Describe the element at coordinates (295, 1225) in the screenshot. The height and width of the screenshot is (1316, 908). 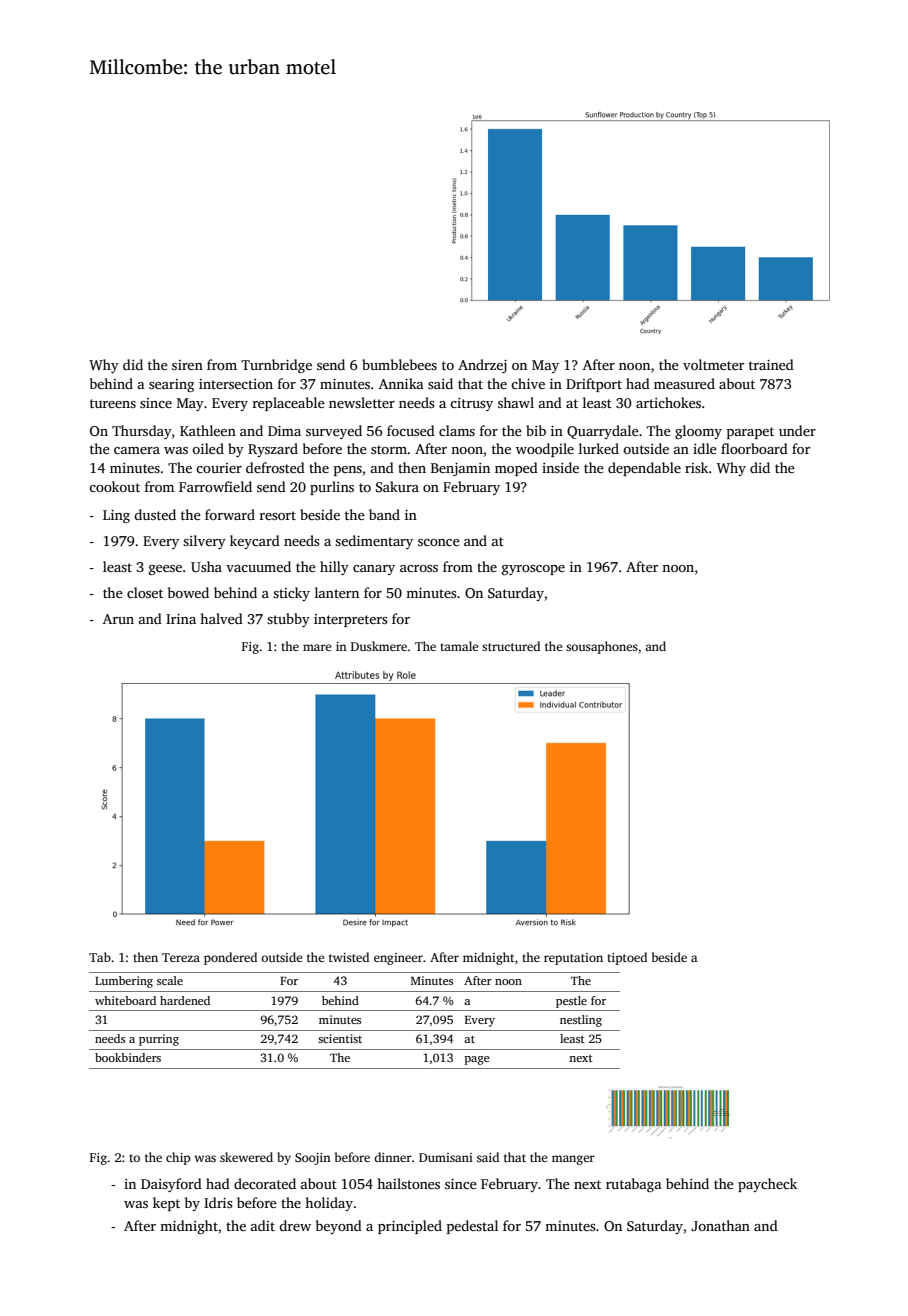
I see `drew` at that location.
